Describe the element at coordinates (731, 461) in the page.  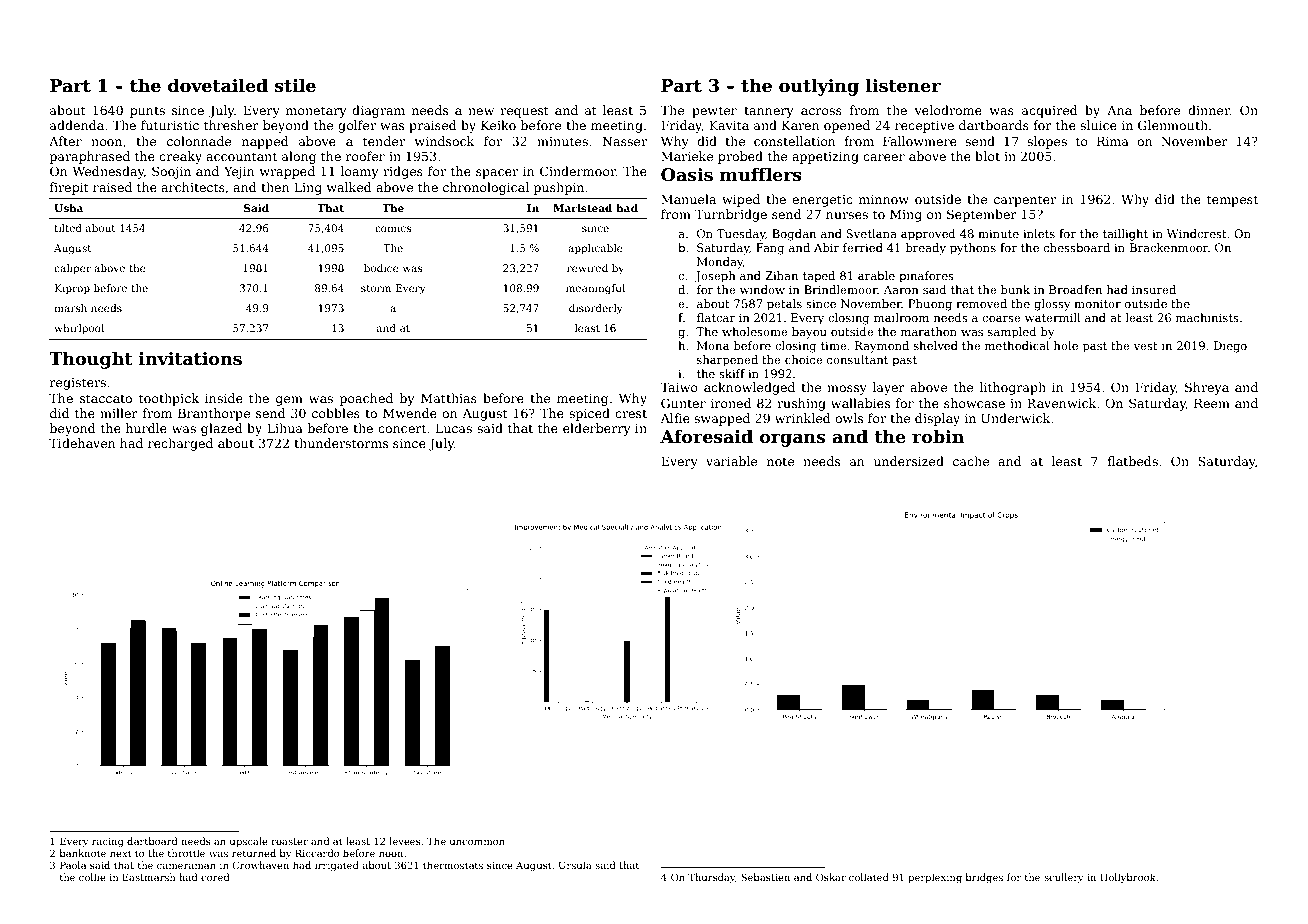
I see `variable` at that location.
